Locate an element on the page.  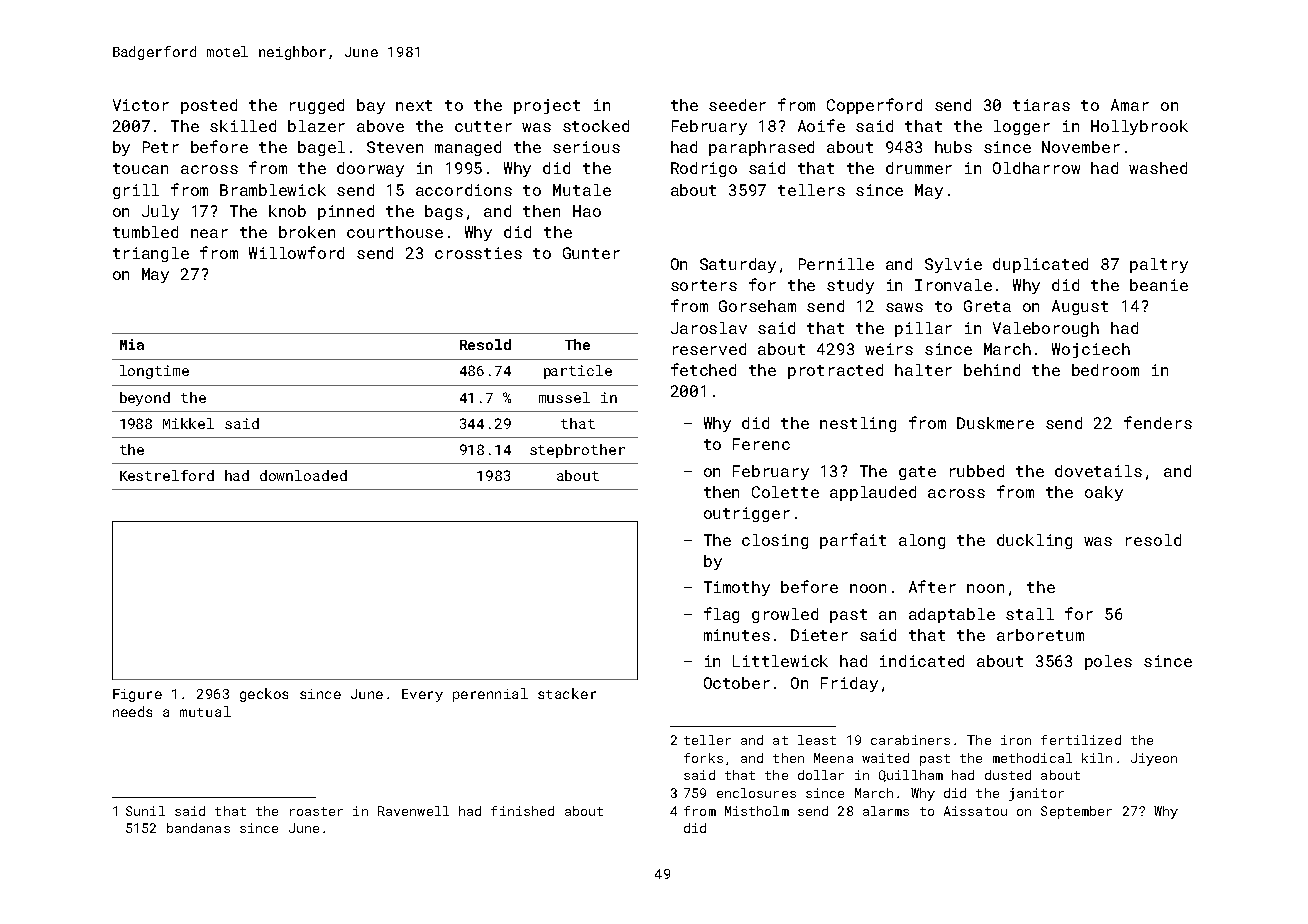
Mikkel is located at coordinates (188, 423).
